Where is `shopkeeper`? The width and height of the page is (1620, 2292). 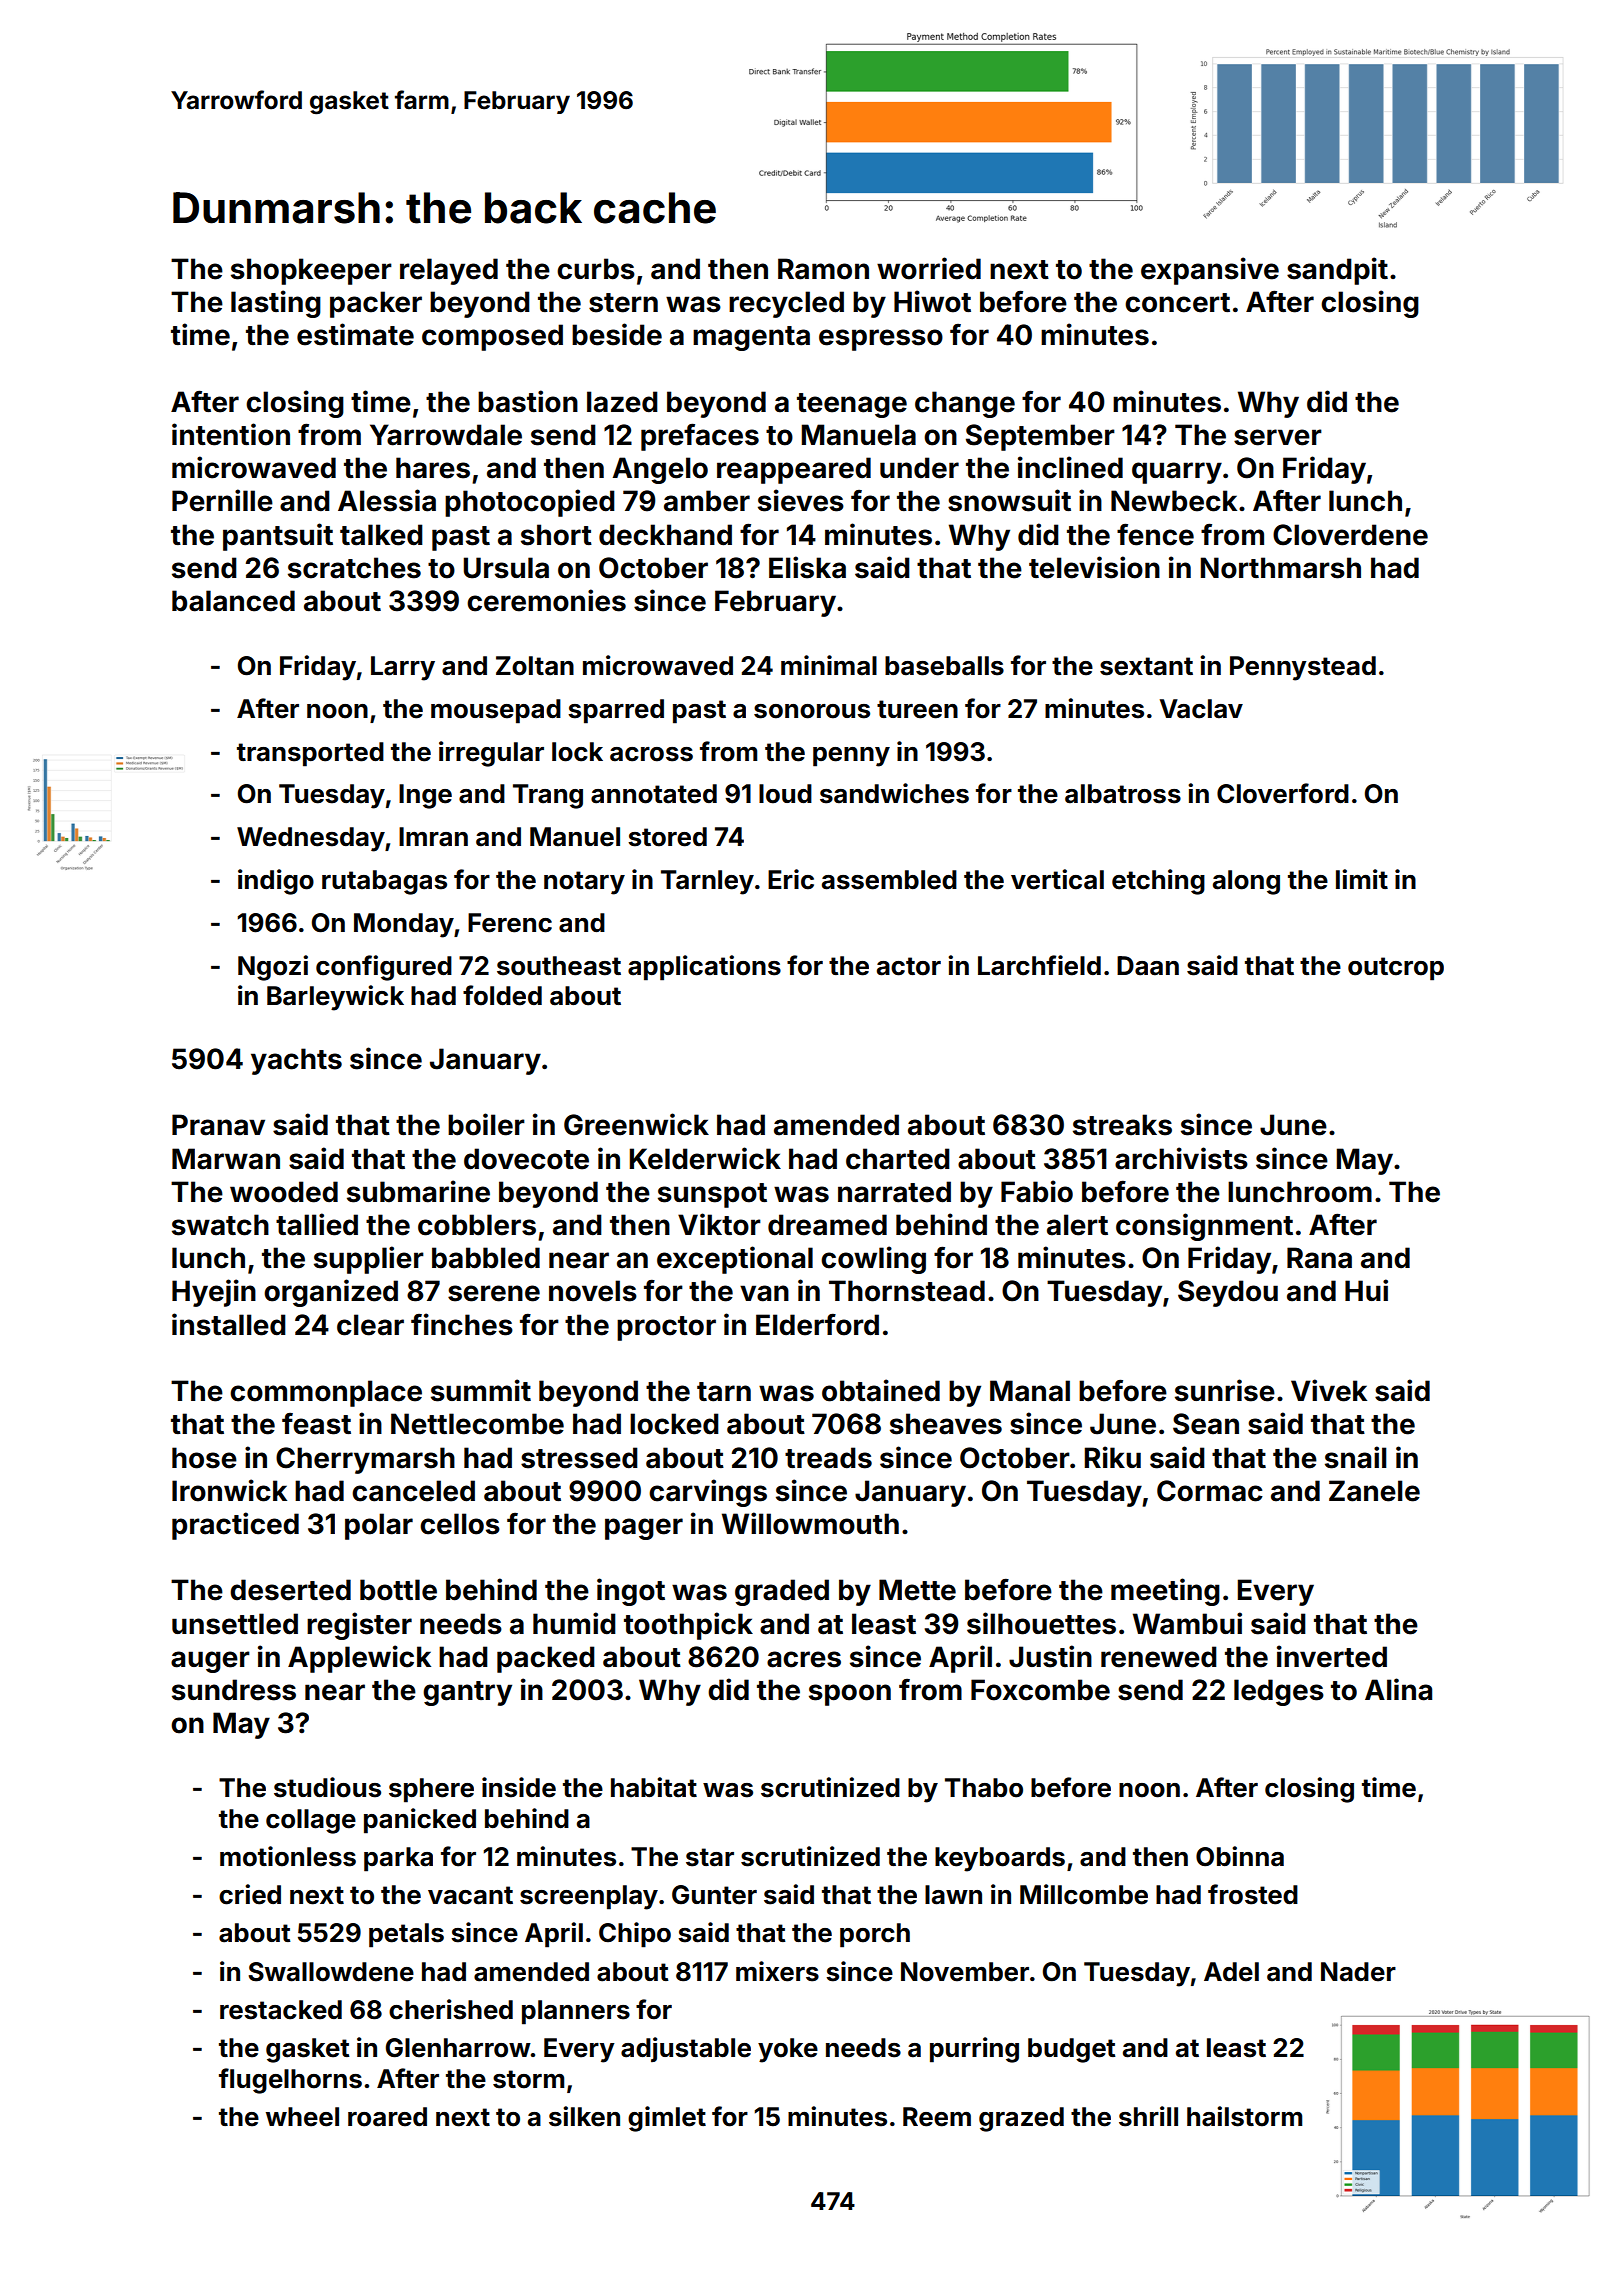 shopkeeper is located at coordinates (311, 271).
